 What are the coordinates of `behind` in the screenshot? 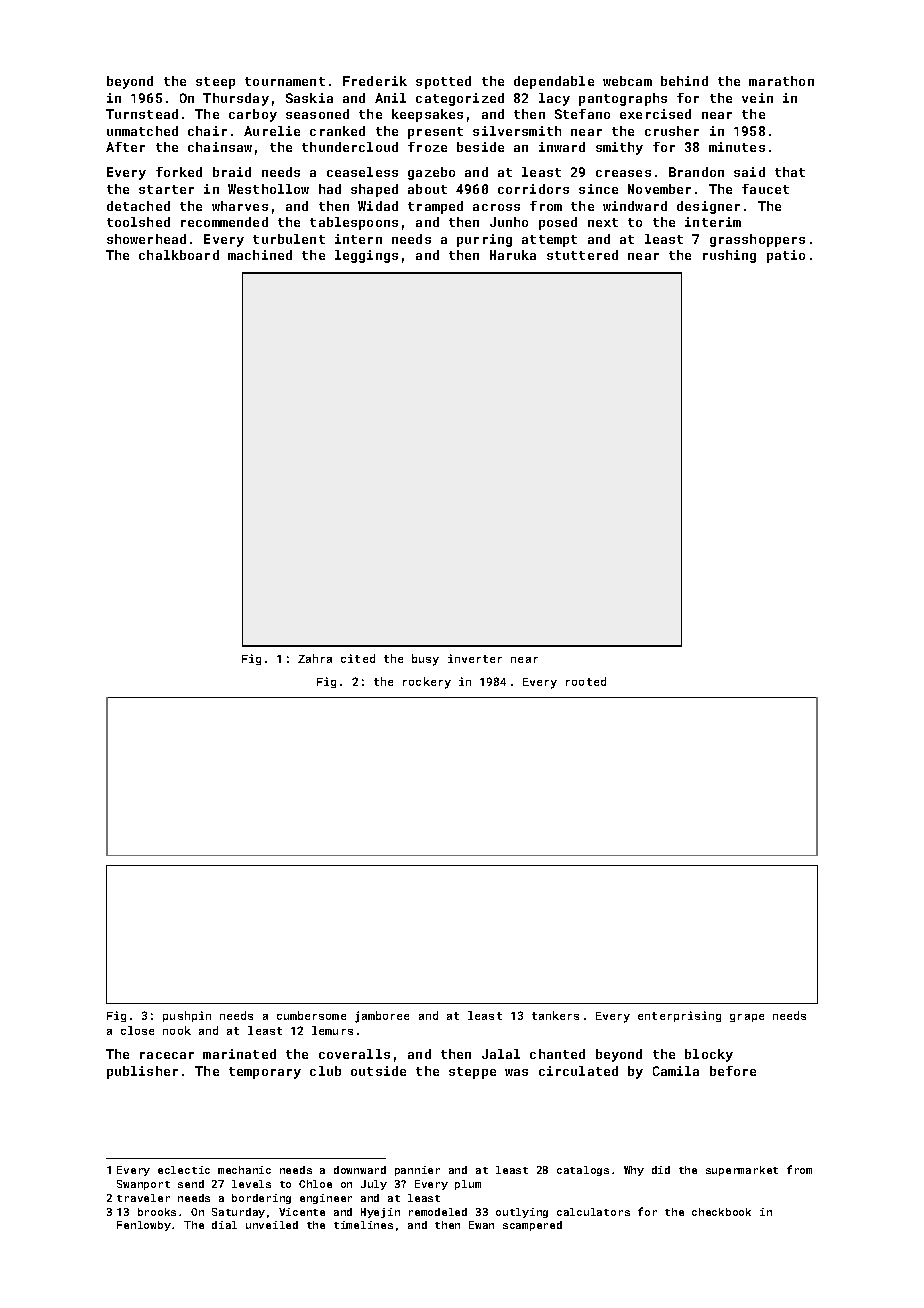 It's located at (684, 81).
